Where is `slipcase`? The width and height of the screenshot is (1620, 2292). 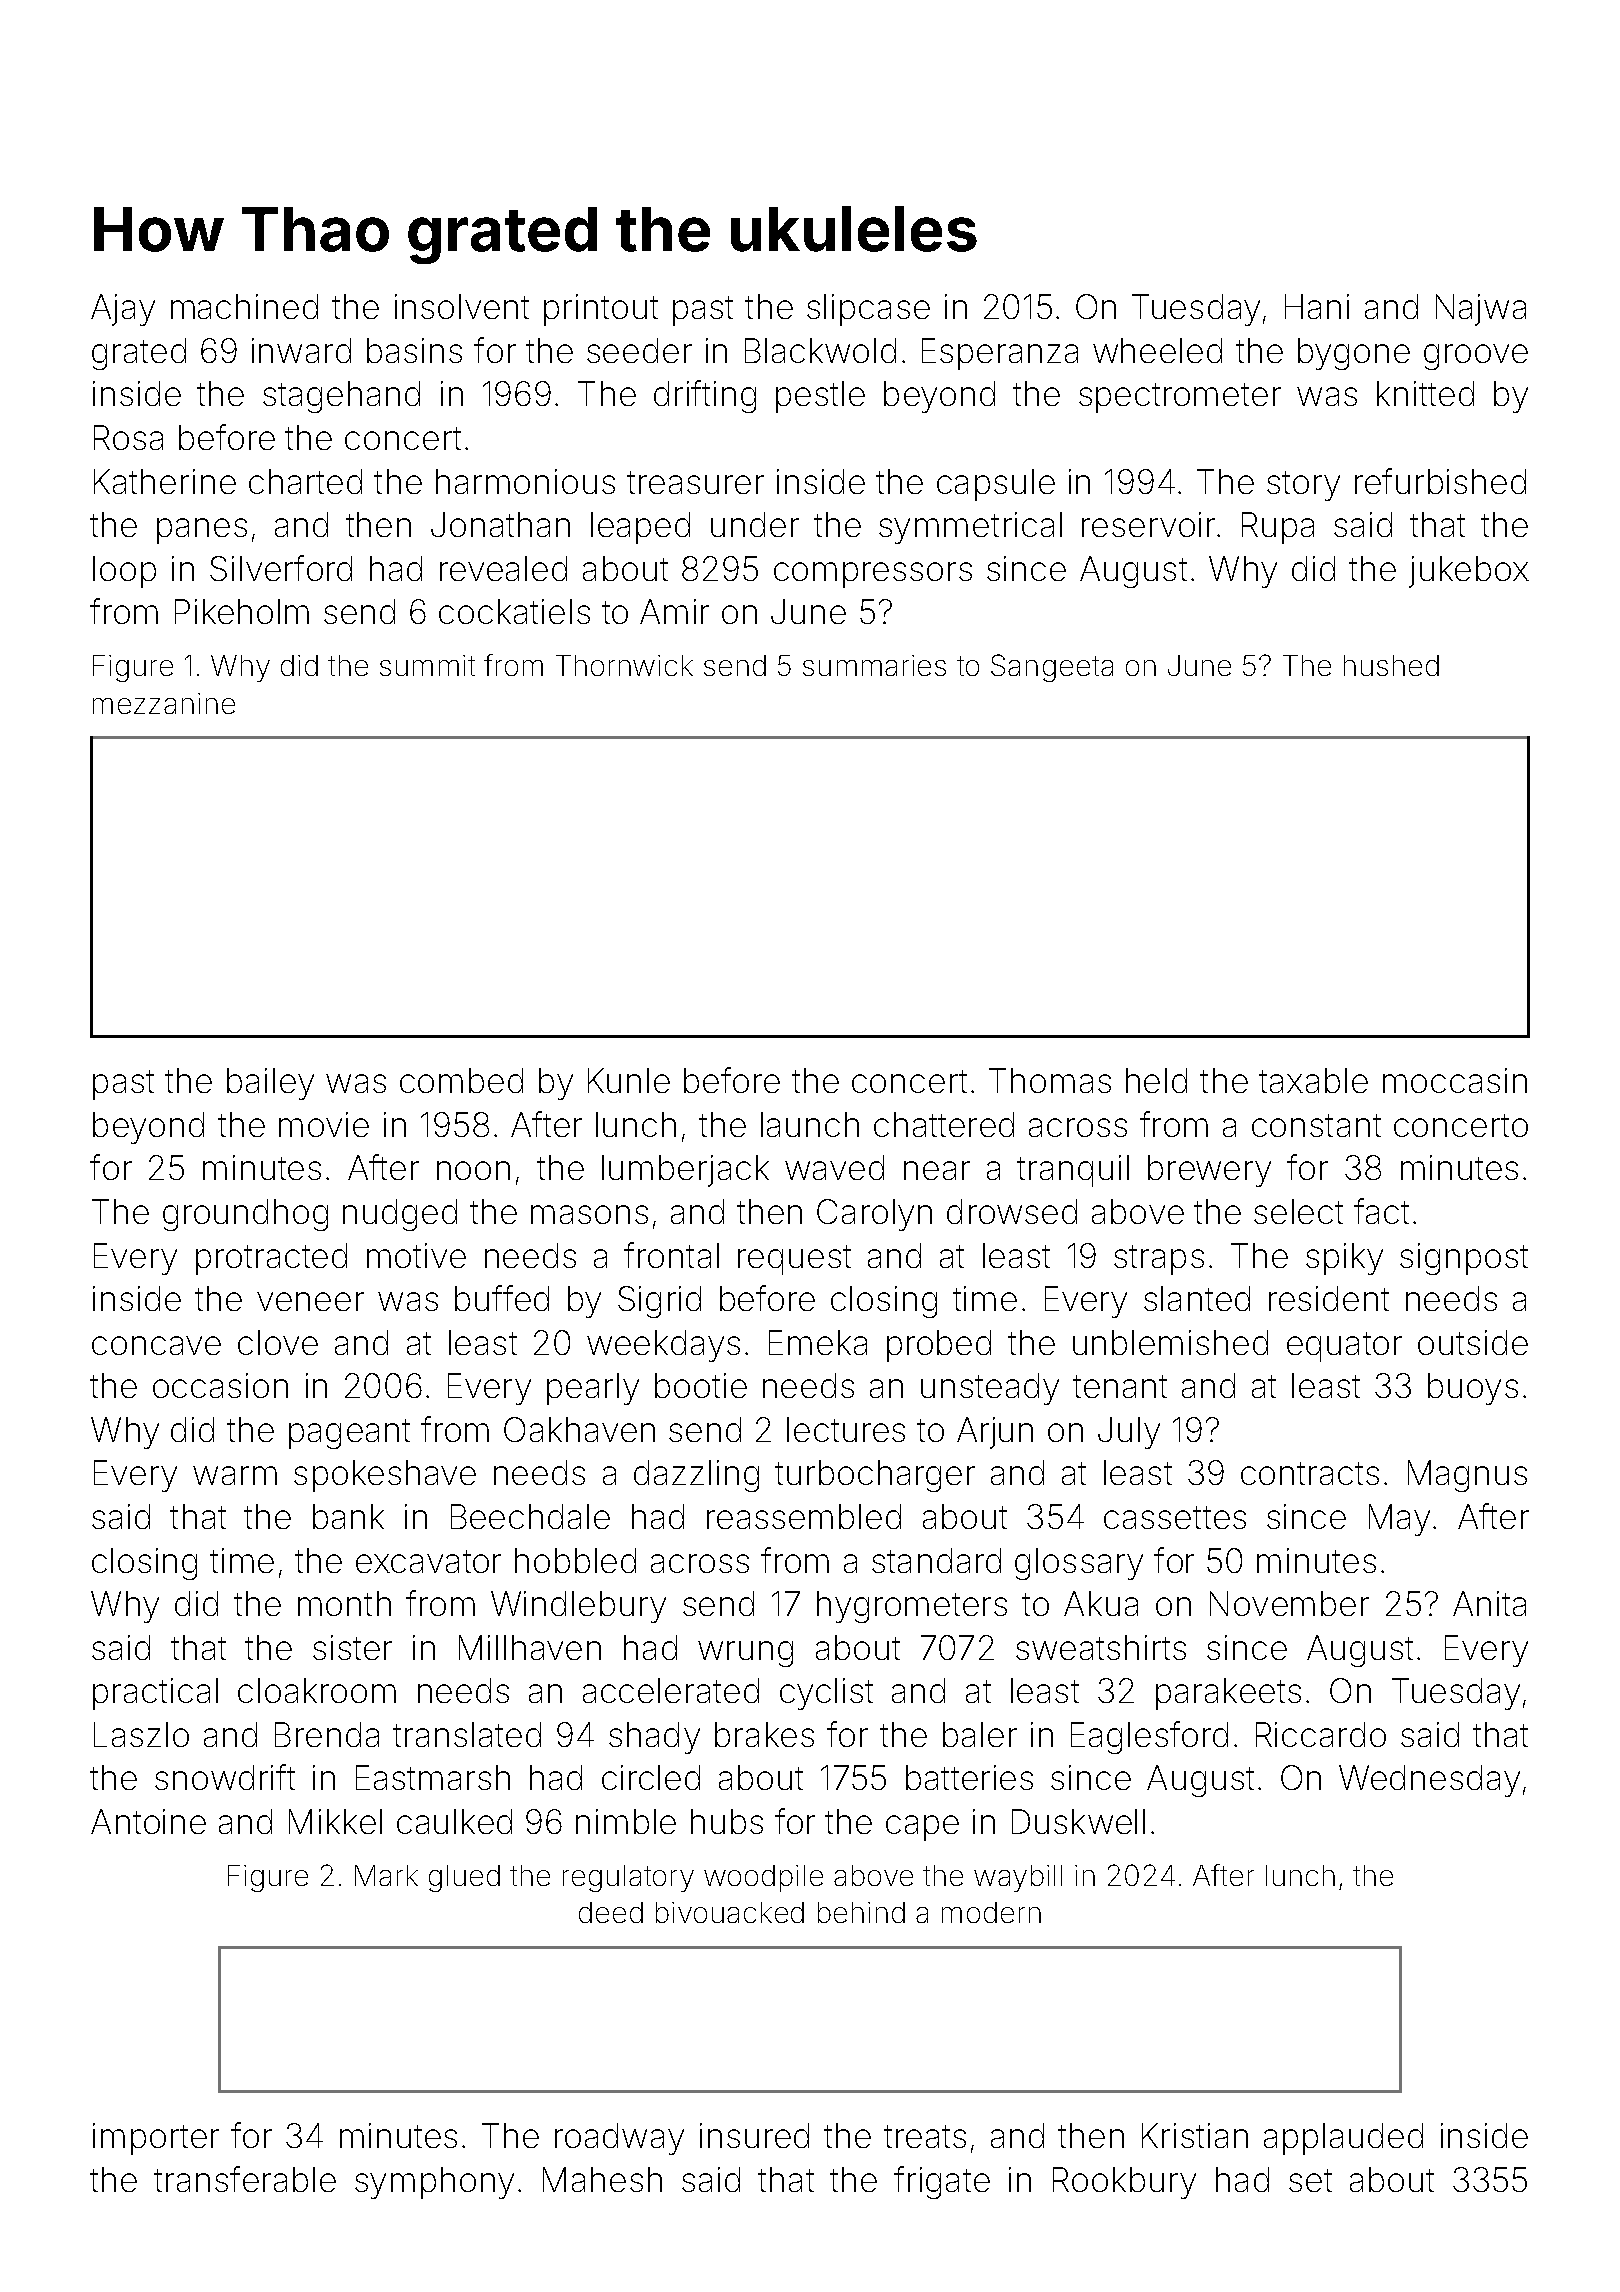
slipcase is located at coordinates (868, 310).
